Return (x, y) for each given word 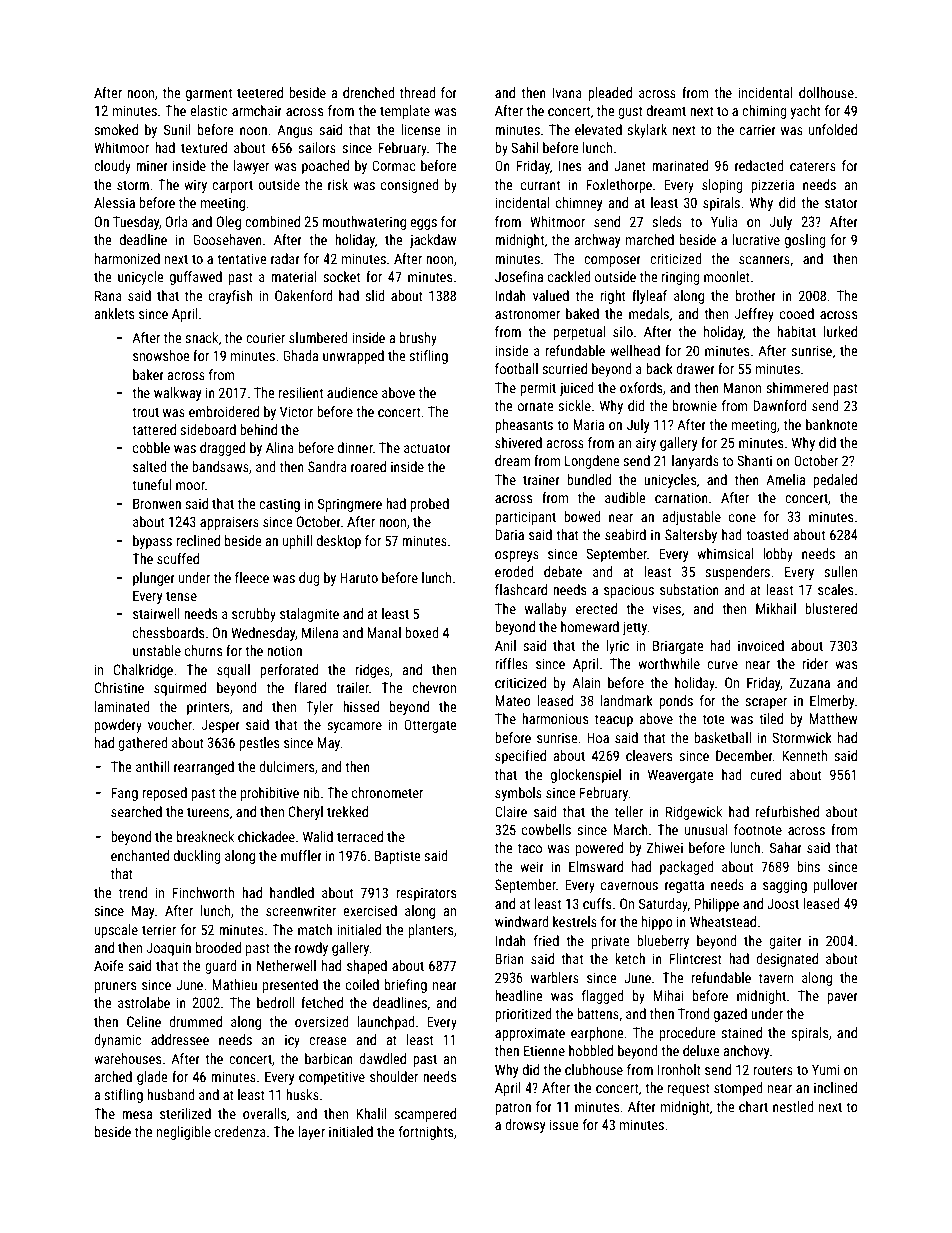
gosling (805, 241)
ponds (676, 702)
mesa (137, 1115)
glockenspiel (586, 776)
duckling (197, 857)
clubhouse (594, 1069)
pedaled (835, 481)
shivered (518, 442)
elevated (598, 129)
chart (753, 1106)
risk (338, 184)
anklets (114, 313)
